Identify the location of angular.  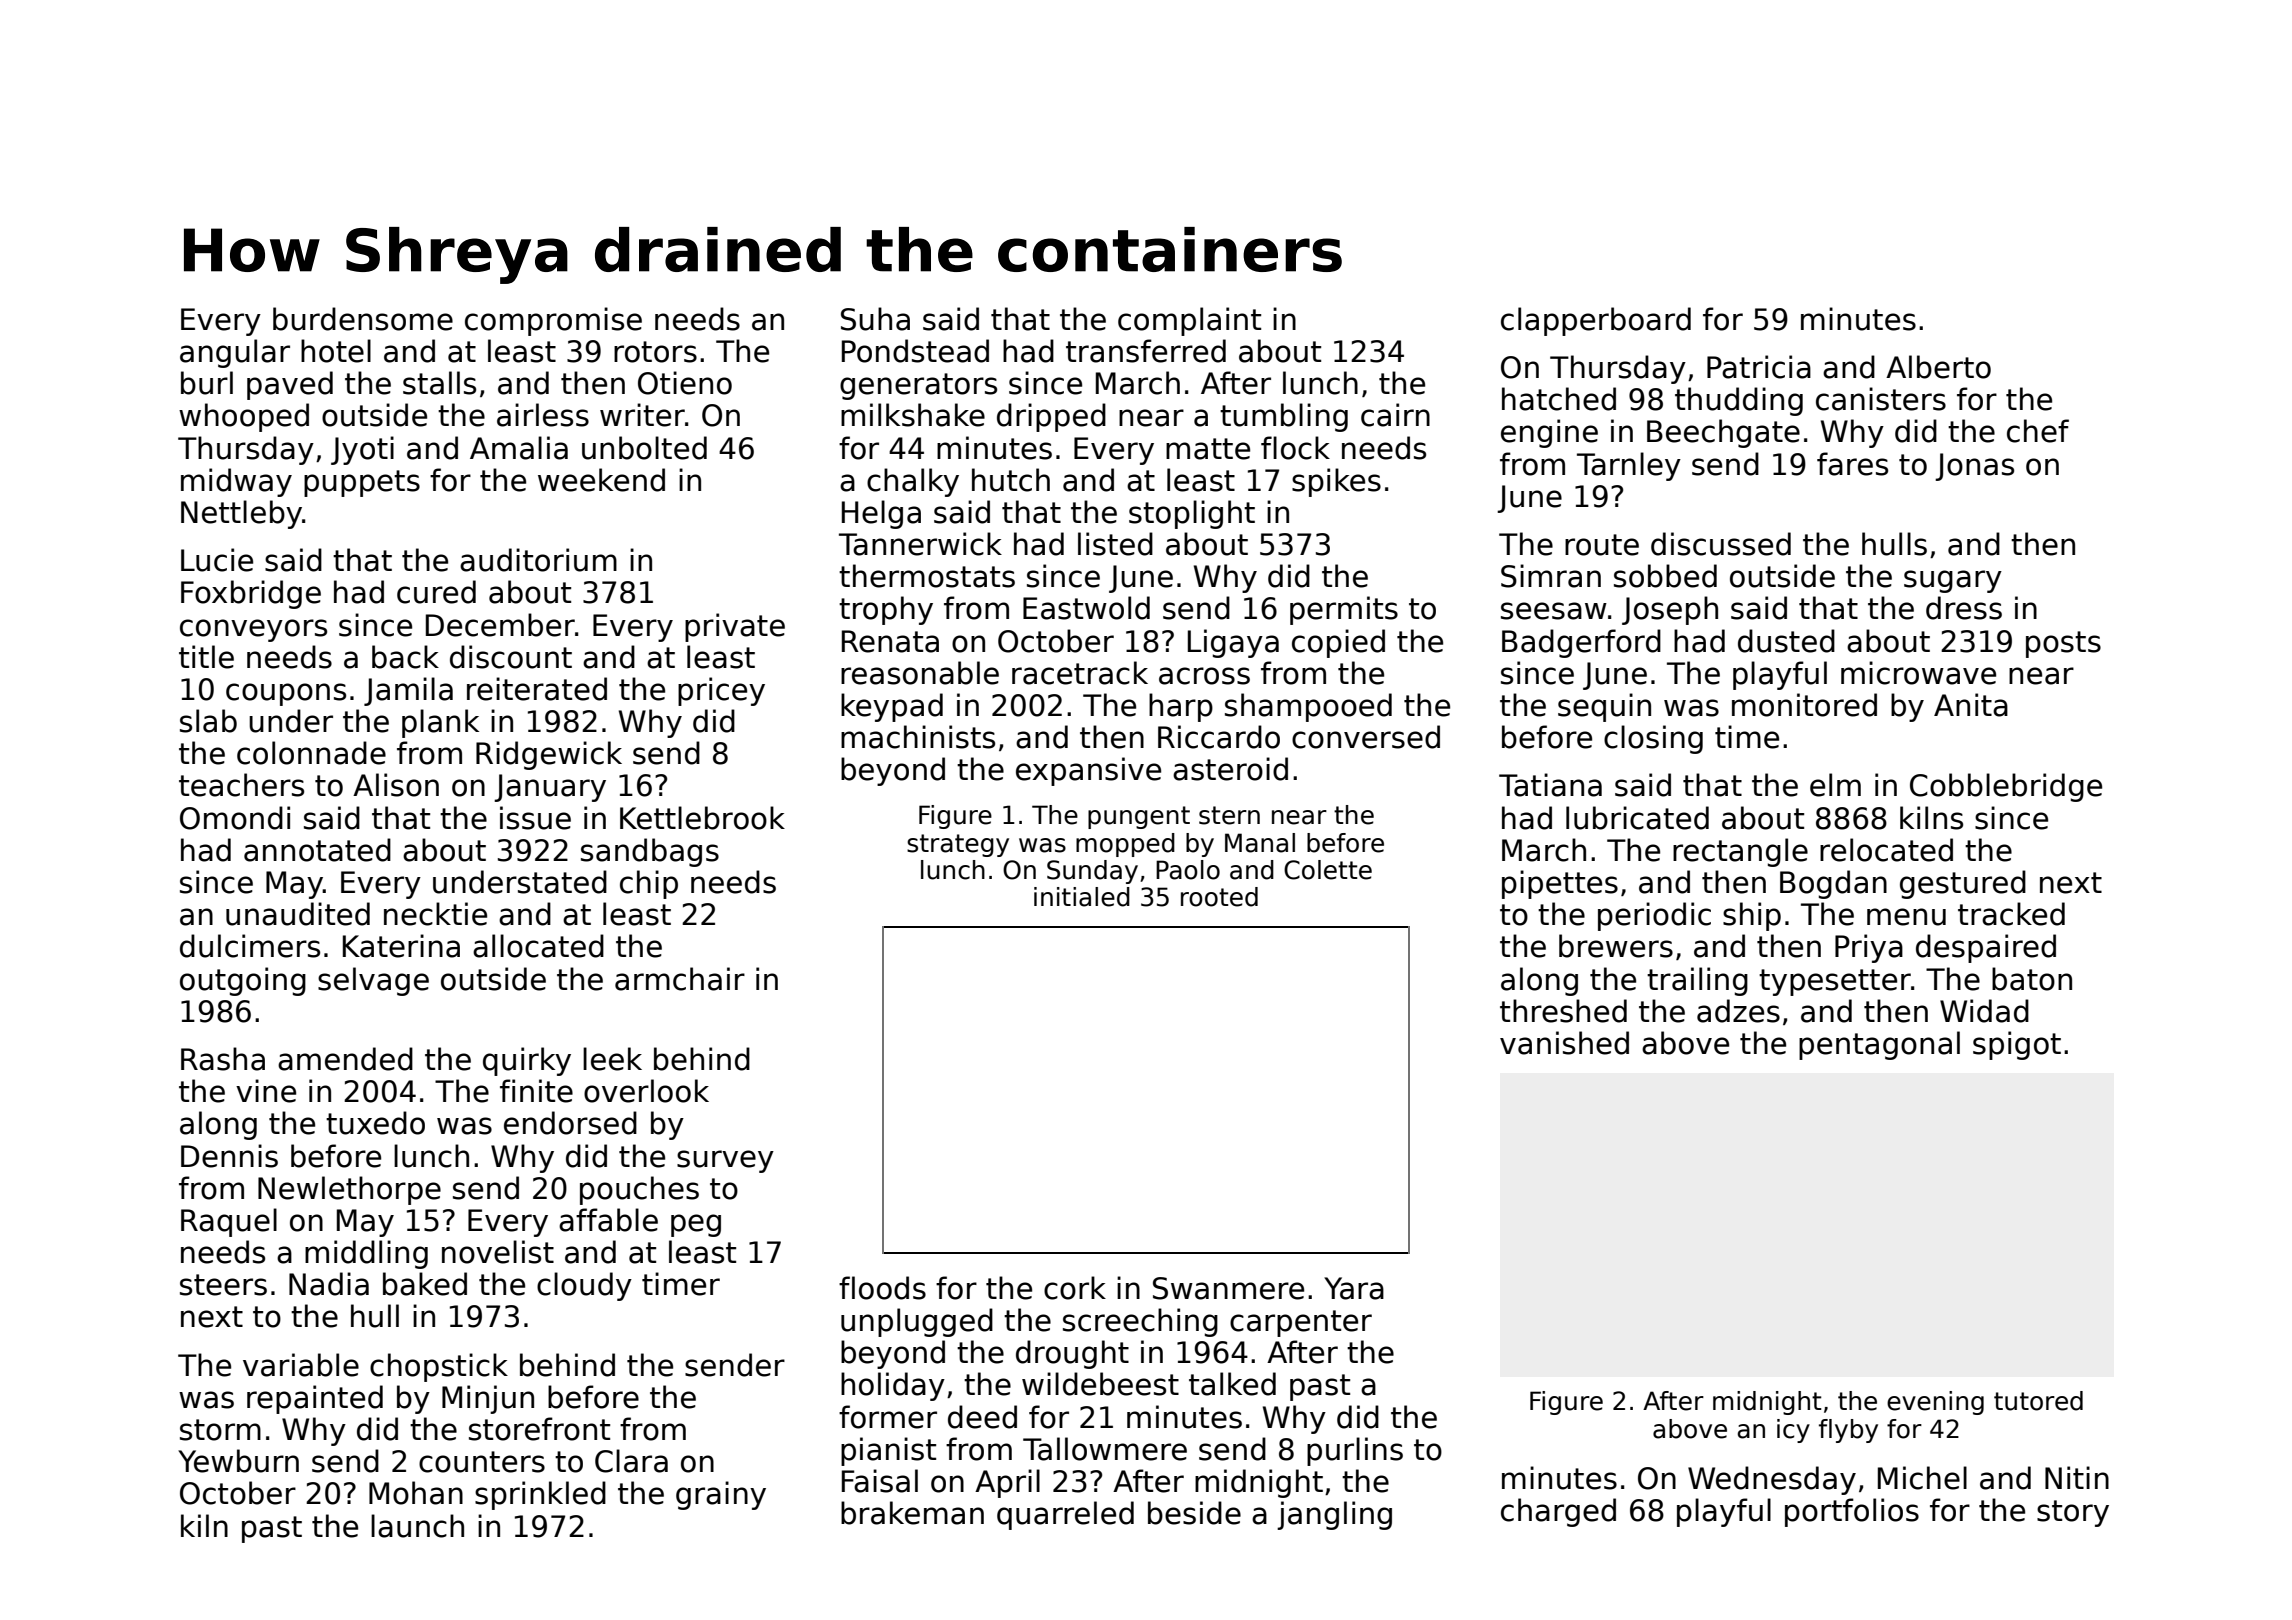
(235, 353).
